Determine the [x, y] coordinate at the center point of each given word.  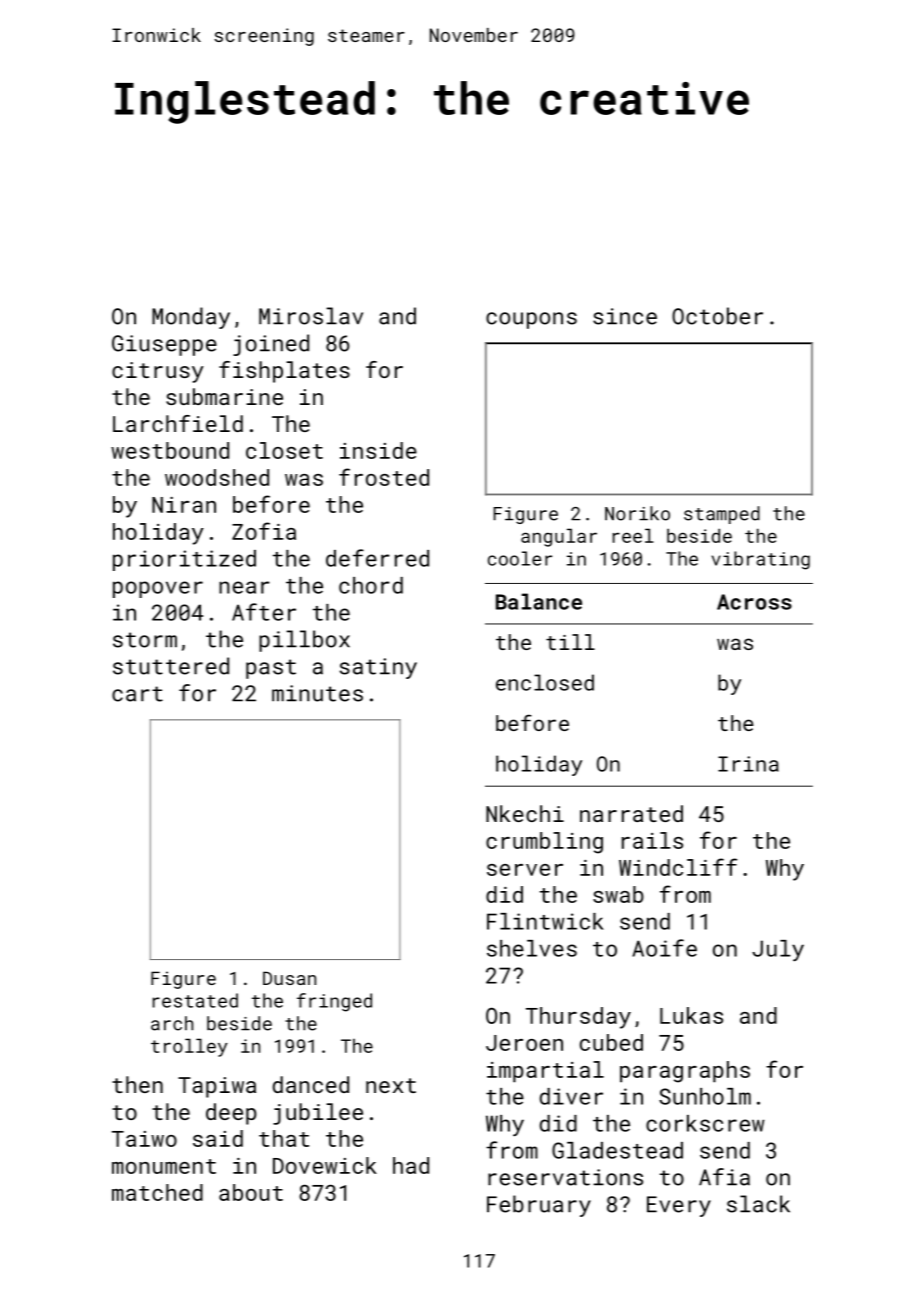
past [271, 669]
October [717, 316]
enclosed [545, 682]
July [778, 950]
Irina [748, 764]
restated [195, 1000]
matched [157, 1192]
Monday [191, 318]
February [539, 1206]
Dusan [289, 978]
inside [378, 450]
